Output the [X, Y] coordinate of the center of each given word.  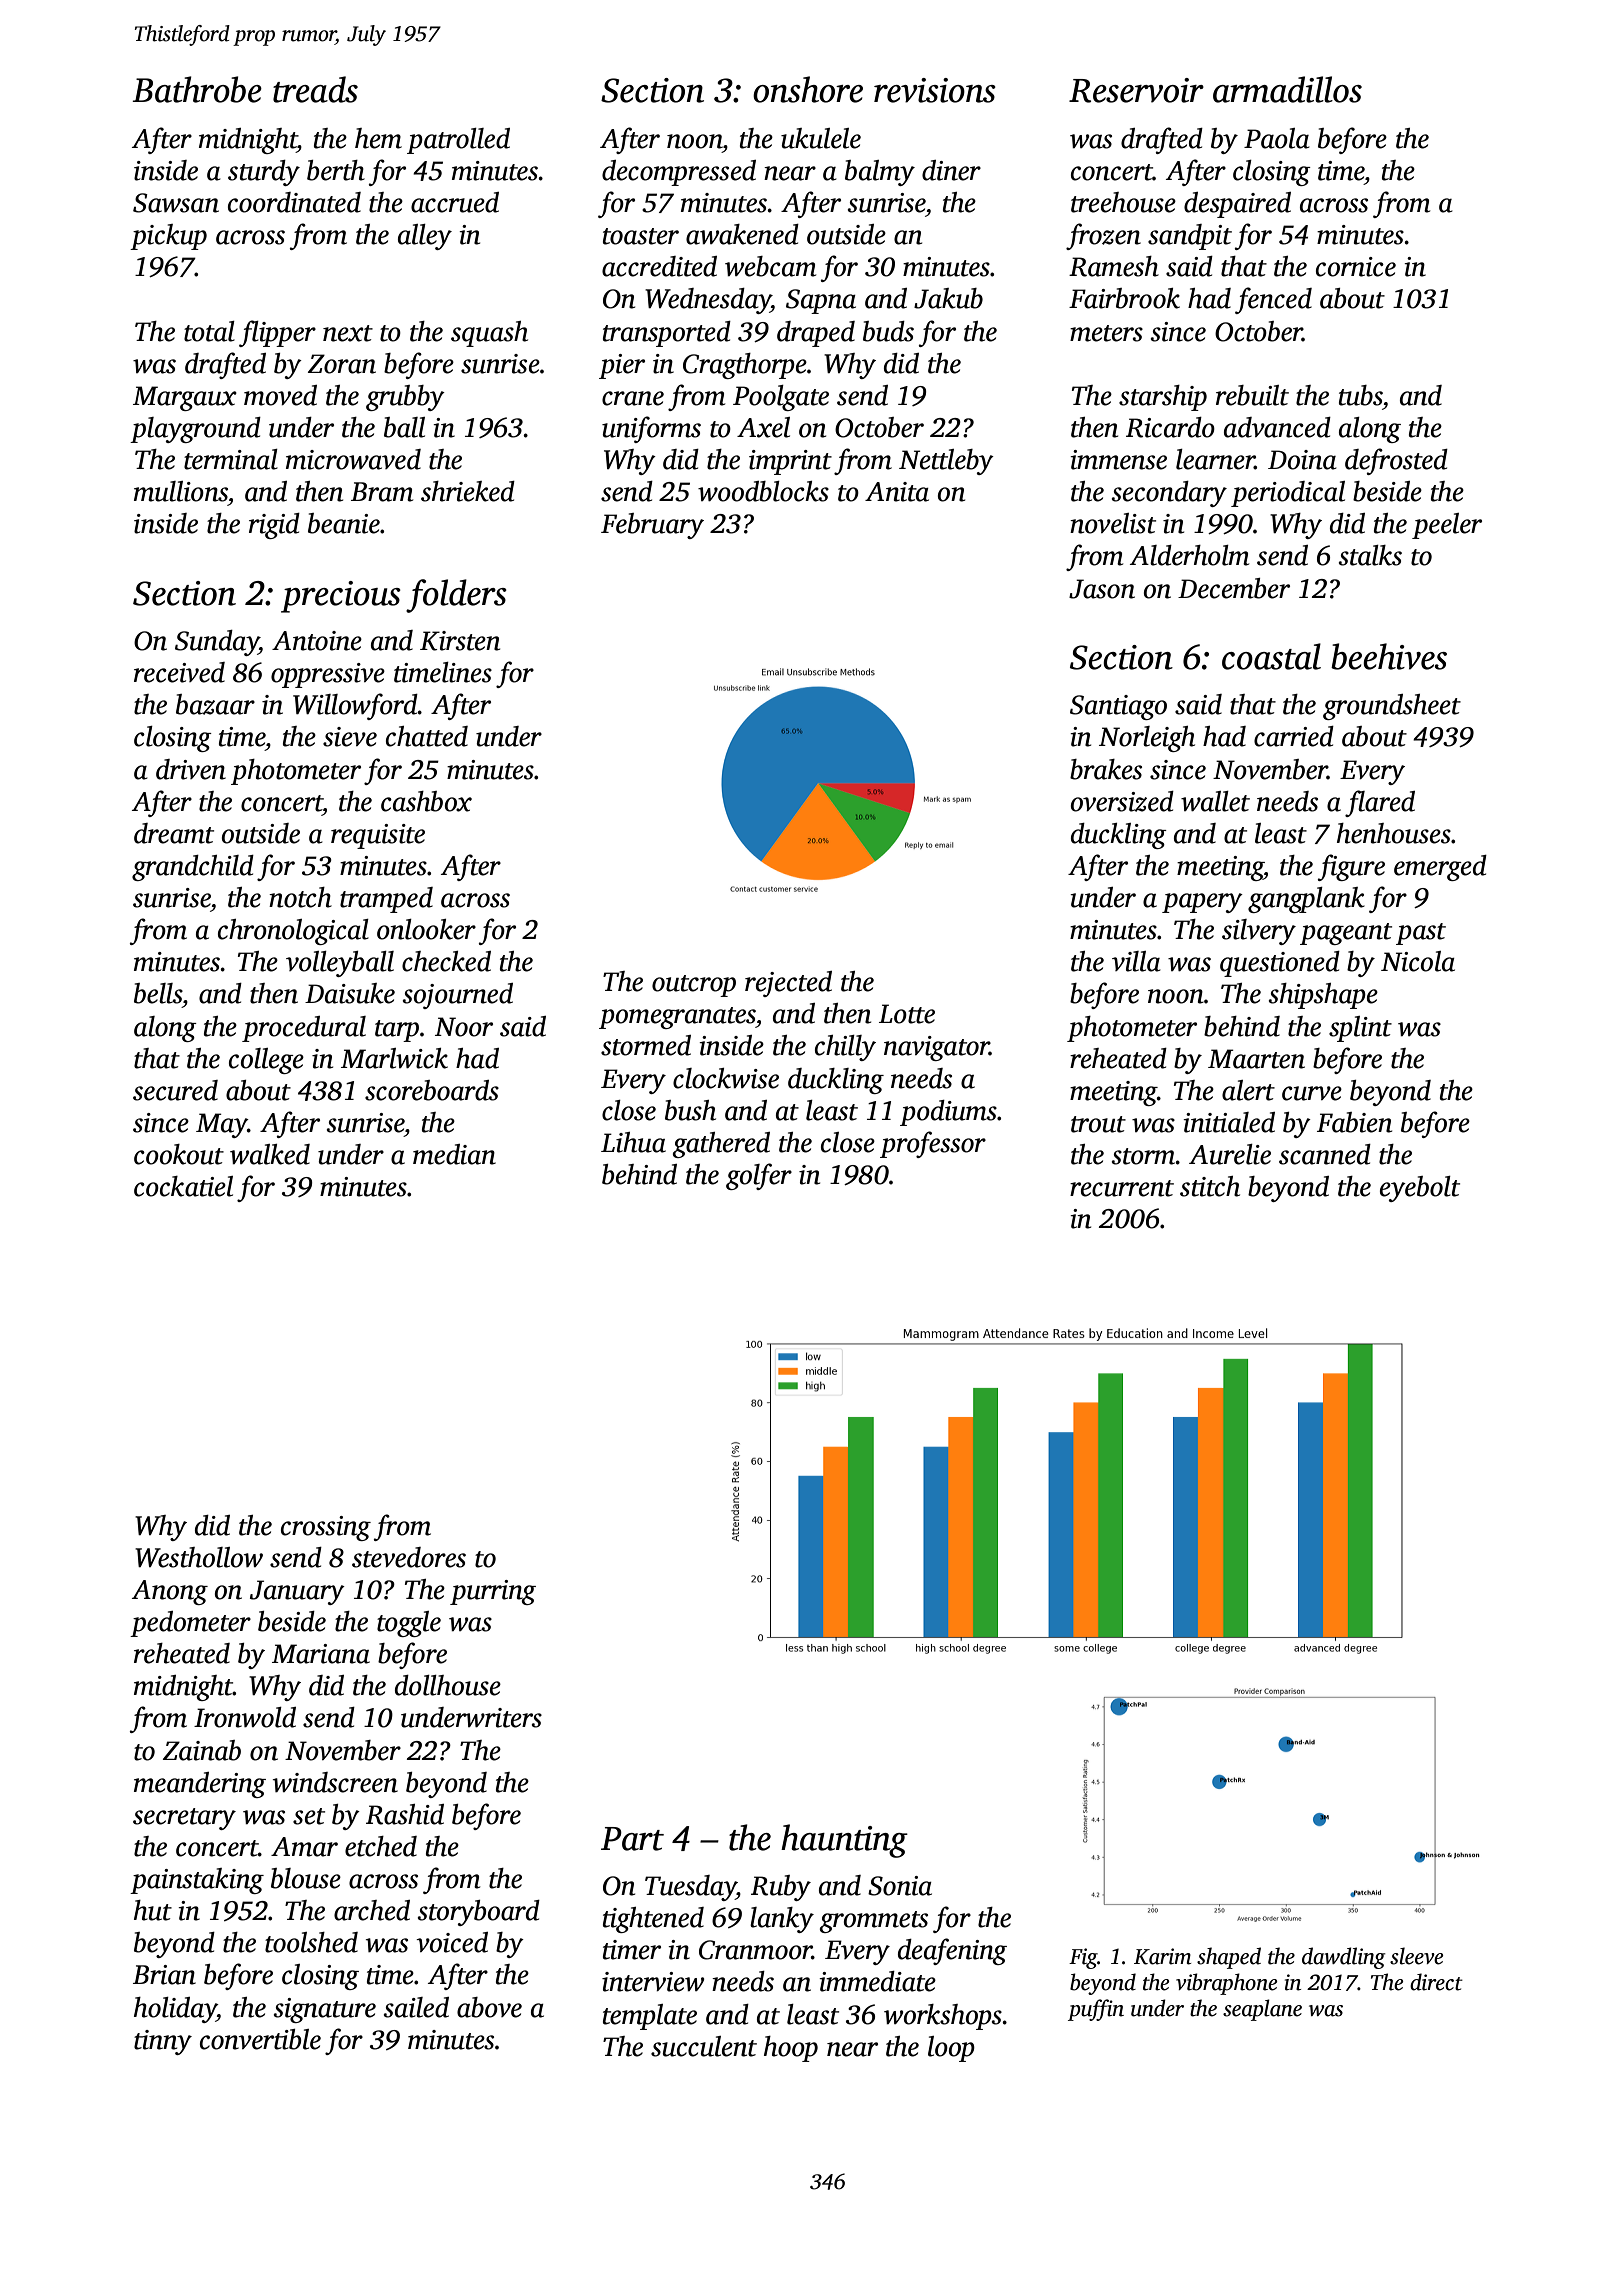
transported [667, 334]
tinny [163, 2042]
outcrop [694, 986]
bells [158, 993]
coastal [1271, 656]
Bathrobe [197, 89]
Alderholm [1189, 555]
